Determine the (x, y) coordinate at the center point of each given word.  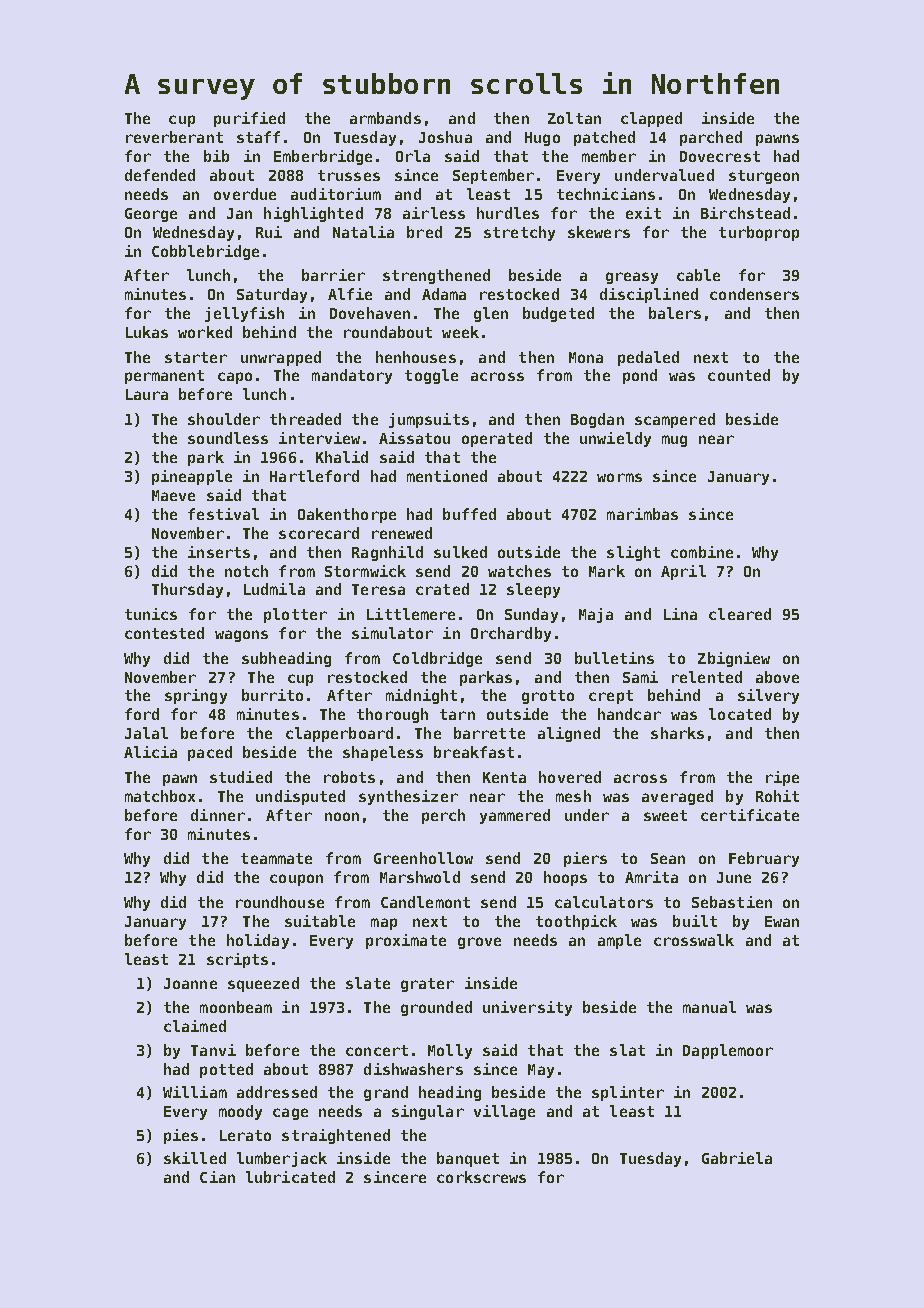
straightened (336, 1136)
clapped (651, 119)
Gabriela (737, 1158)
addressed (277, 1092)
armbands (385, 118)
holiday (258, 941)
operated (497, 439)
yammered (515, 816)
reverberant (174, 137)
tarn (457, 714)
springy (196, 696)
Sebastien (732, 902)
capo (235, 378)
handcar (629, 714)
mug (674, 441)
